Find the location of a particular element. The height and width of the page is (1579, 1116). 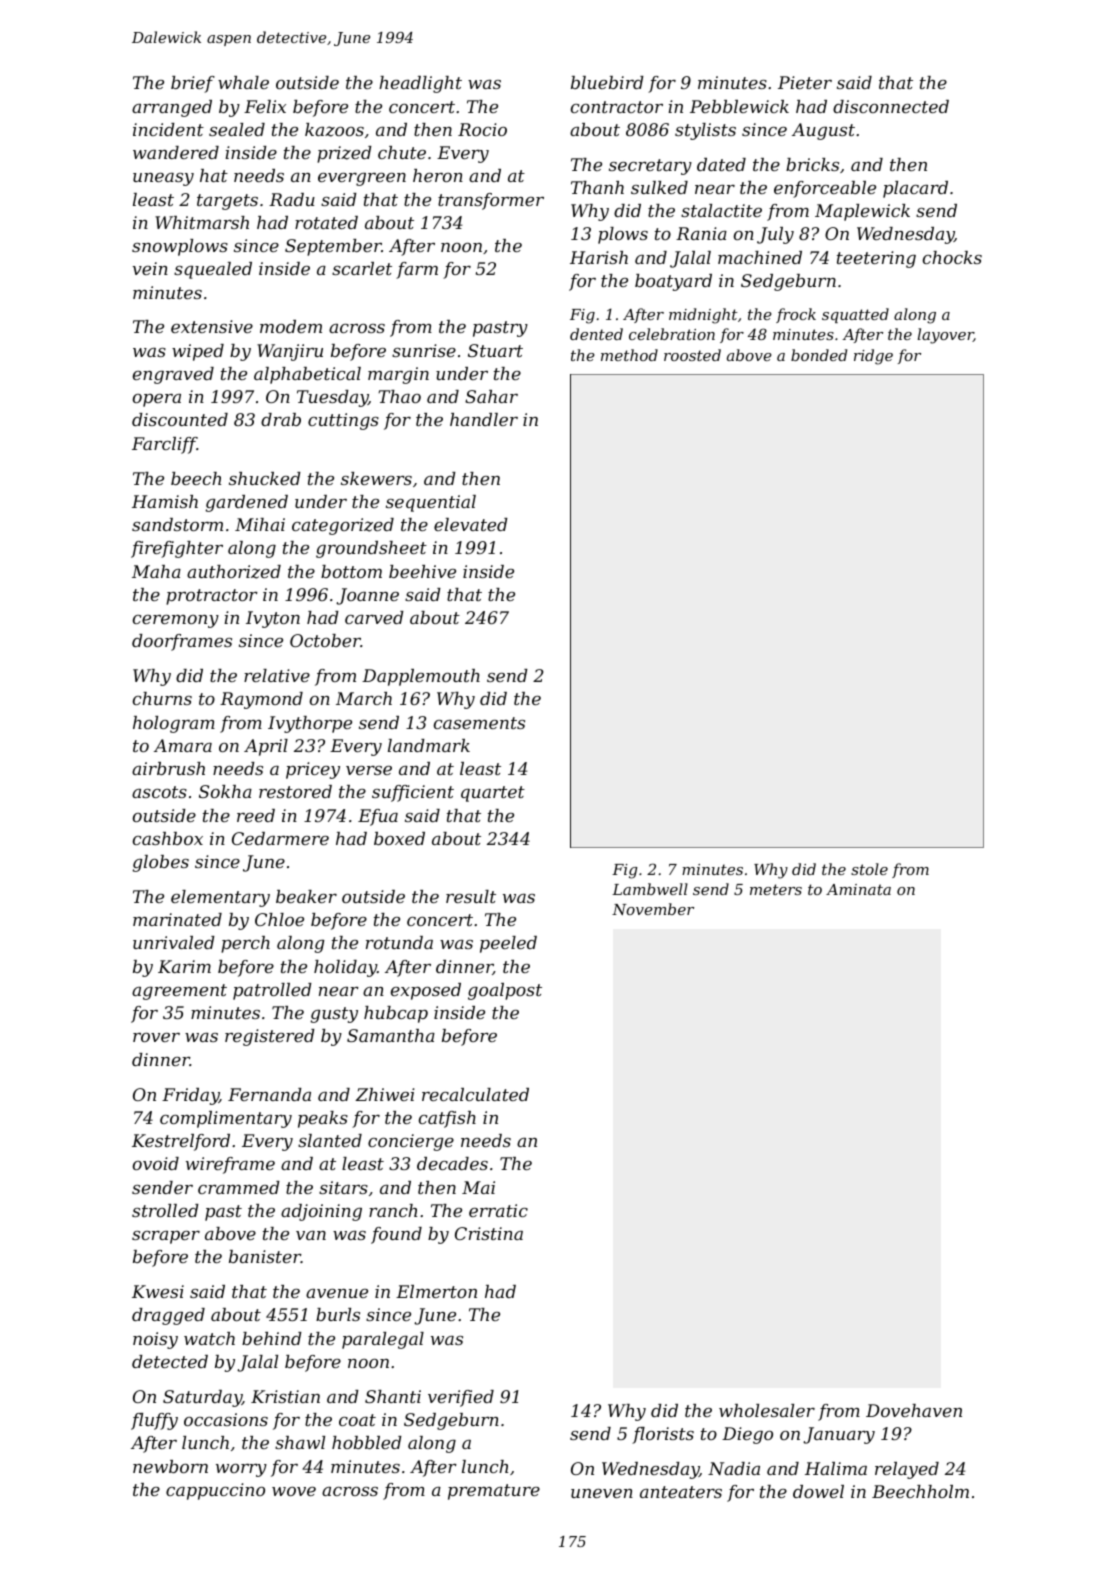

Stuart is located at coordinates (495, 350).
